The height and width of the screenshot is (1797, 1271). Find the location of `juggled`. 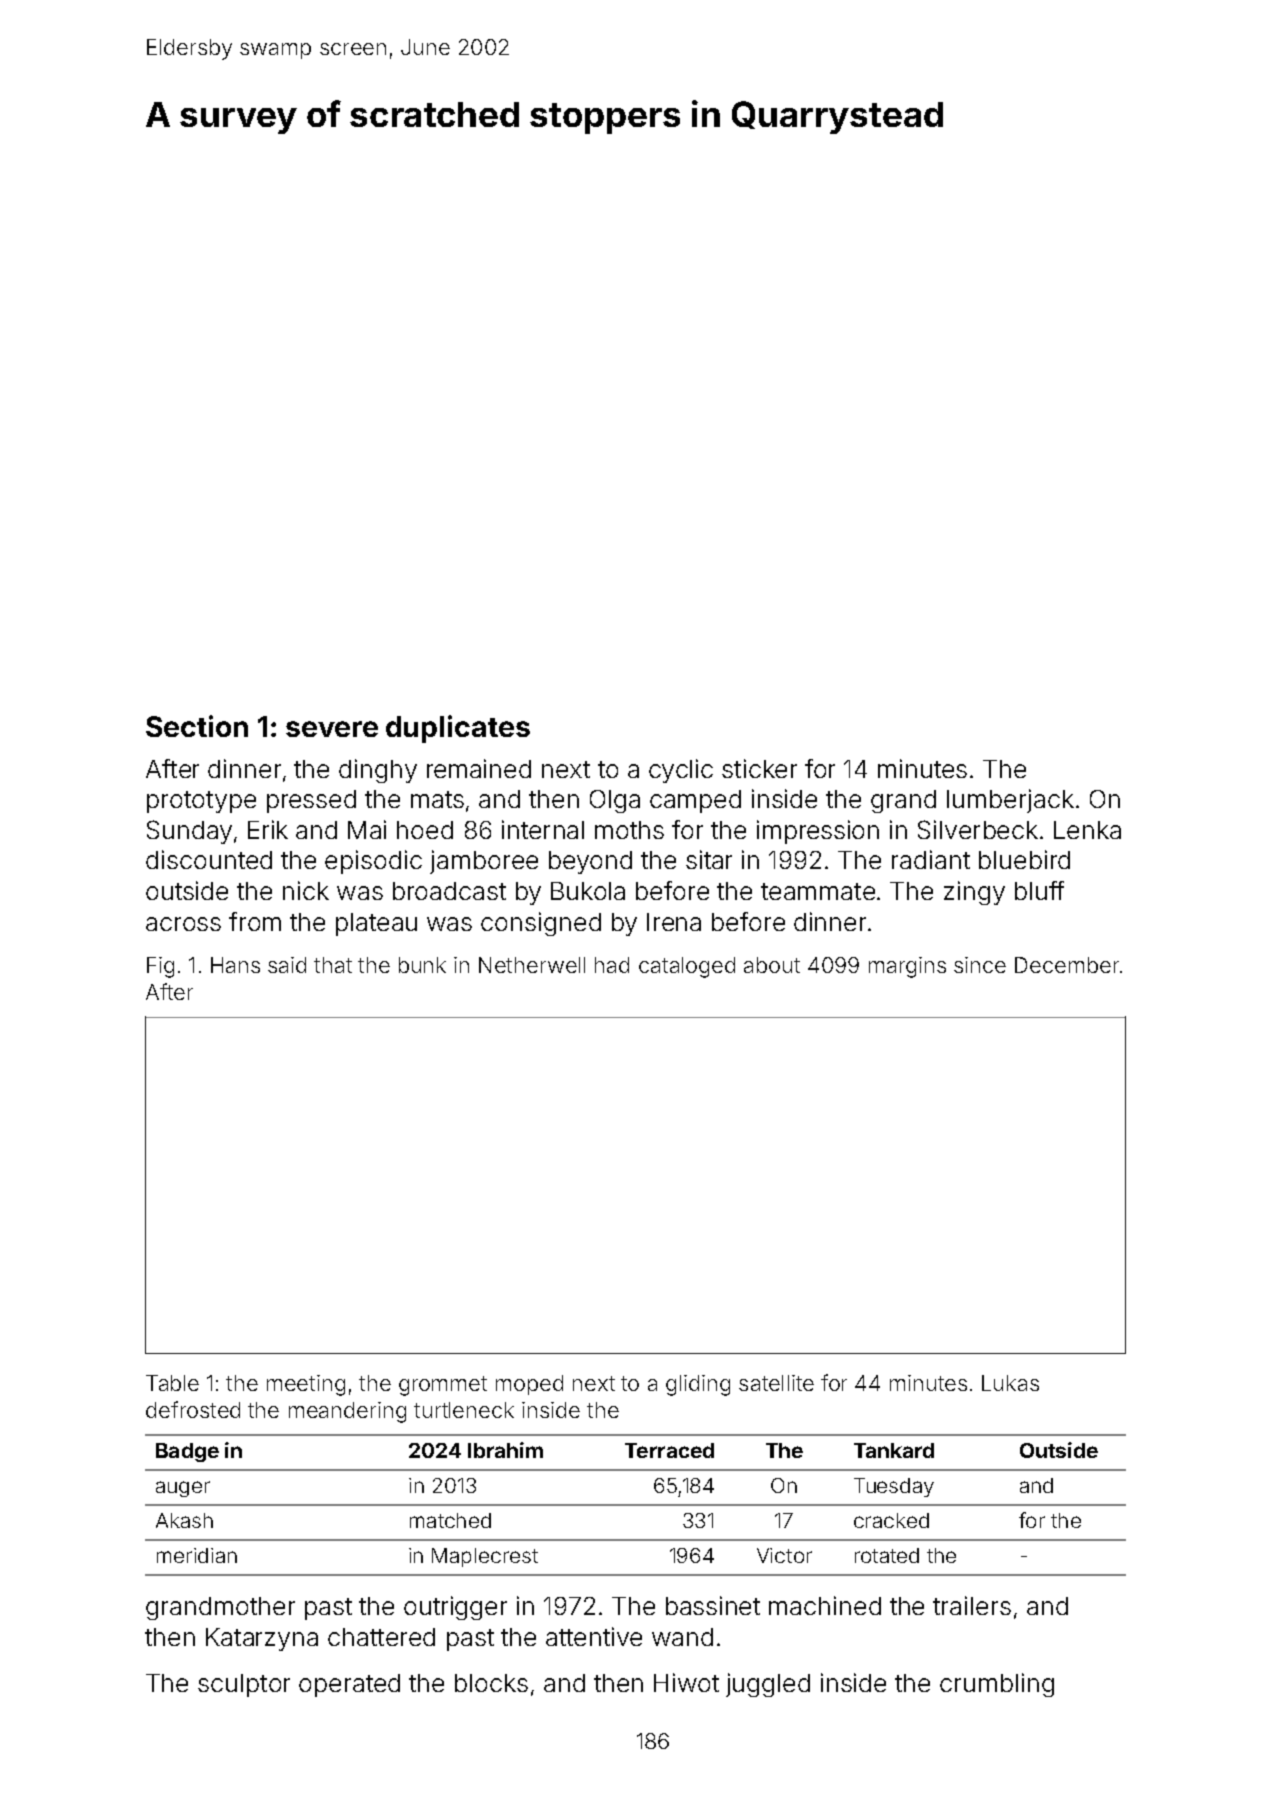

juggled is located at coordinates (768, 1685).
